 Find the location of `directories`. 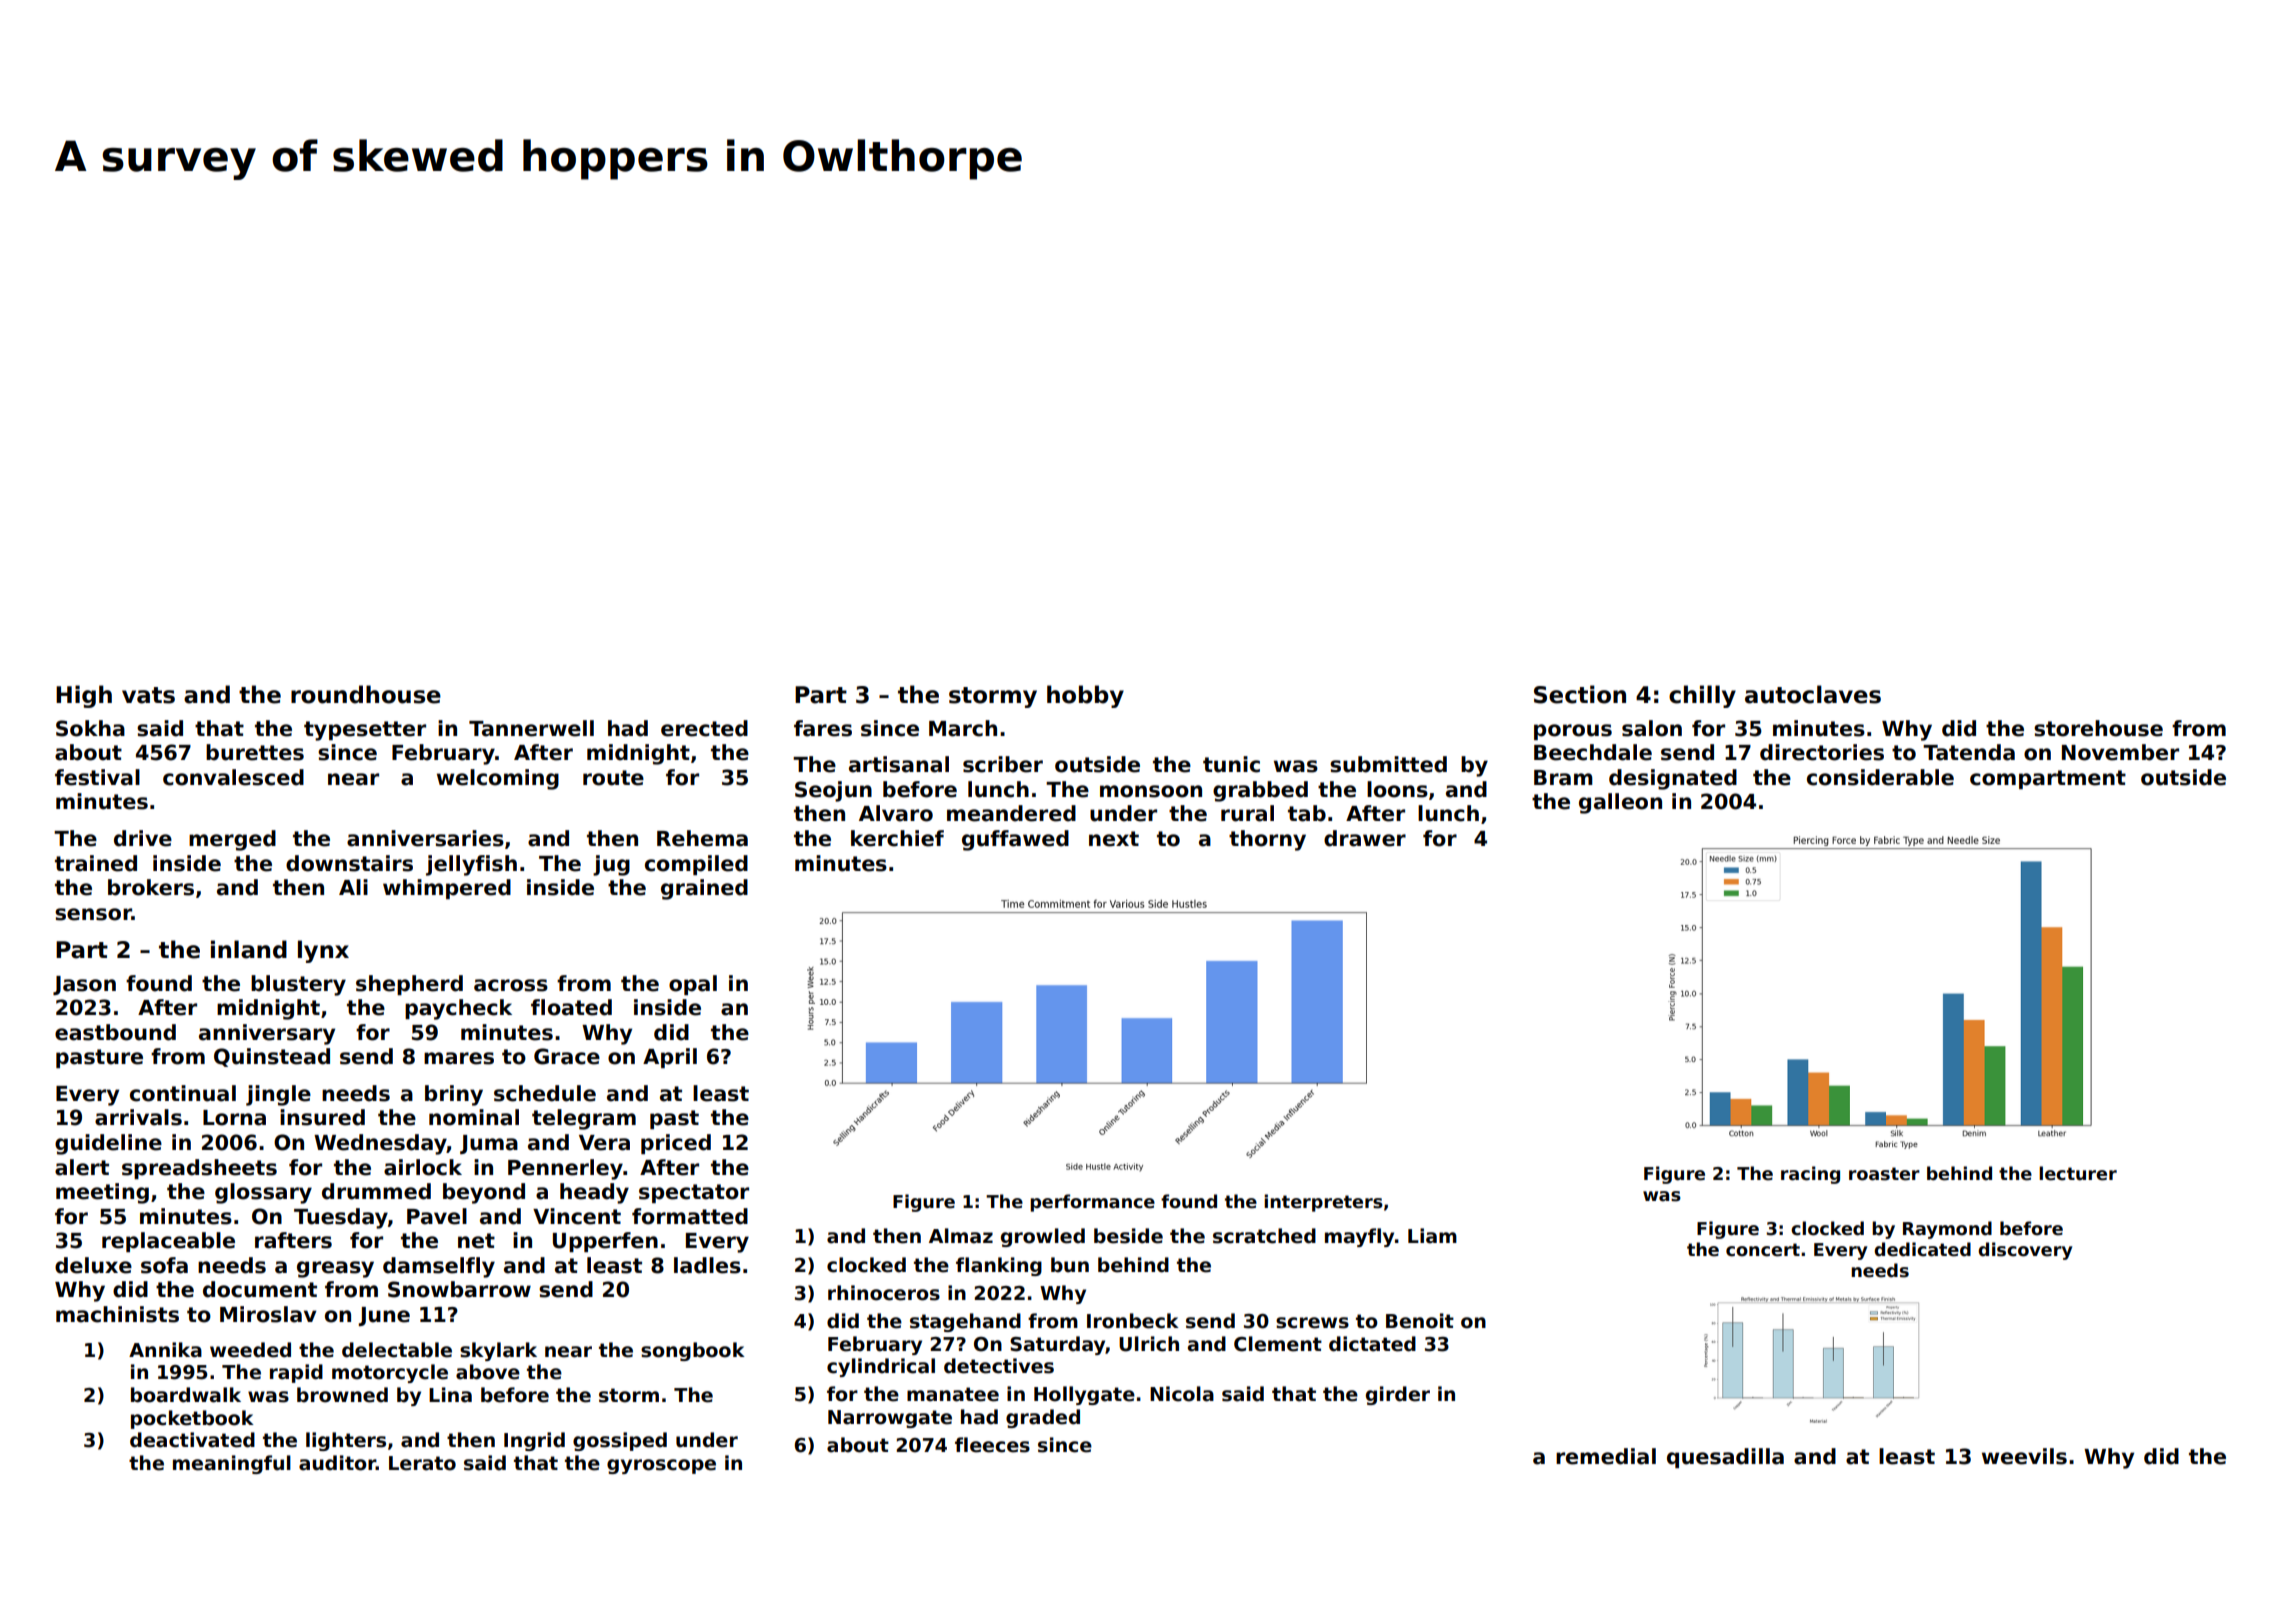

directories is located at coordinates (1822, 752).
